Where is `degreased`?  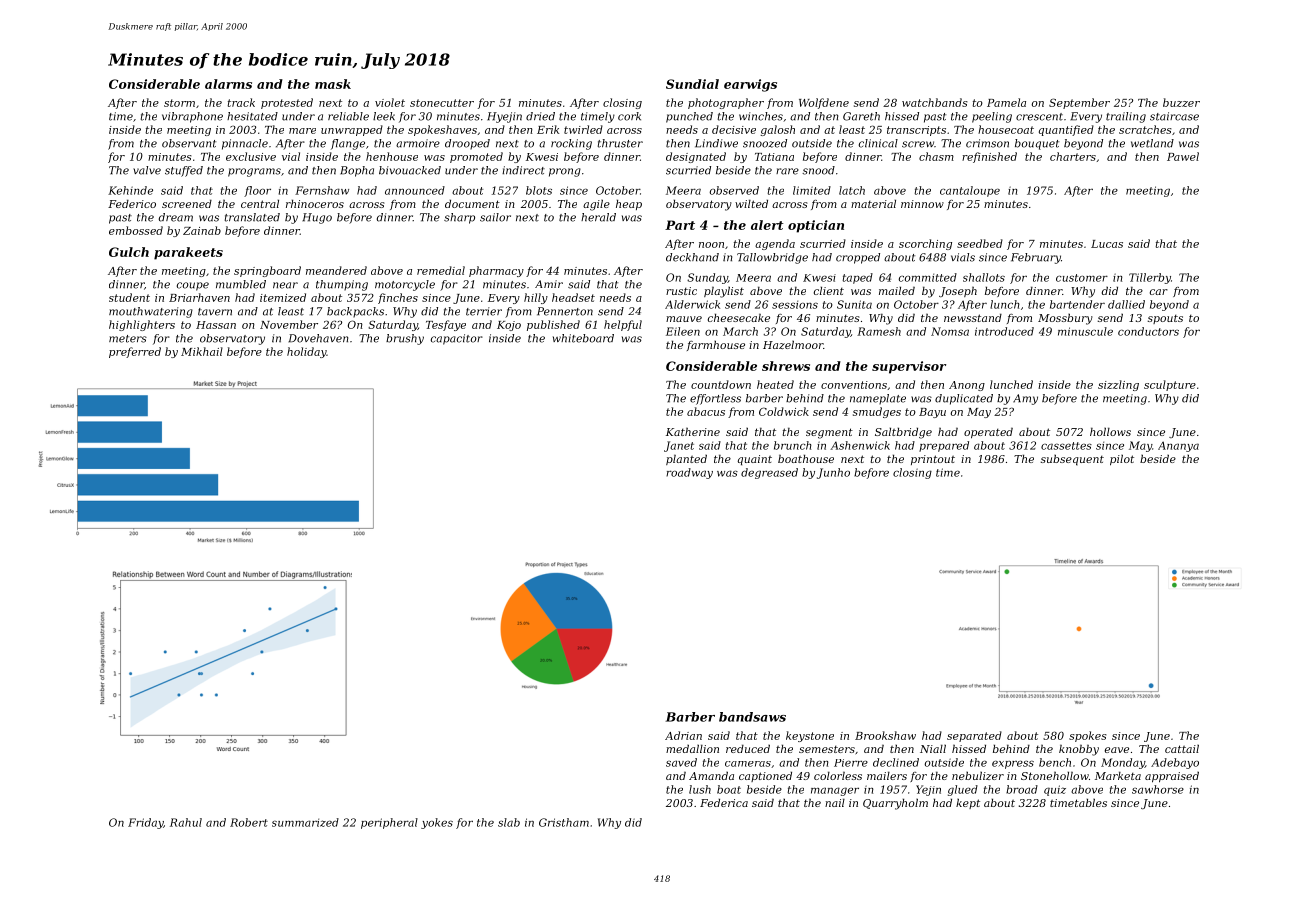
degreased is located at coordinates (769, 473).
